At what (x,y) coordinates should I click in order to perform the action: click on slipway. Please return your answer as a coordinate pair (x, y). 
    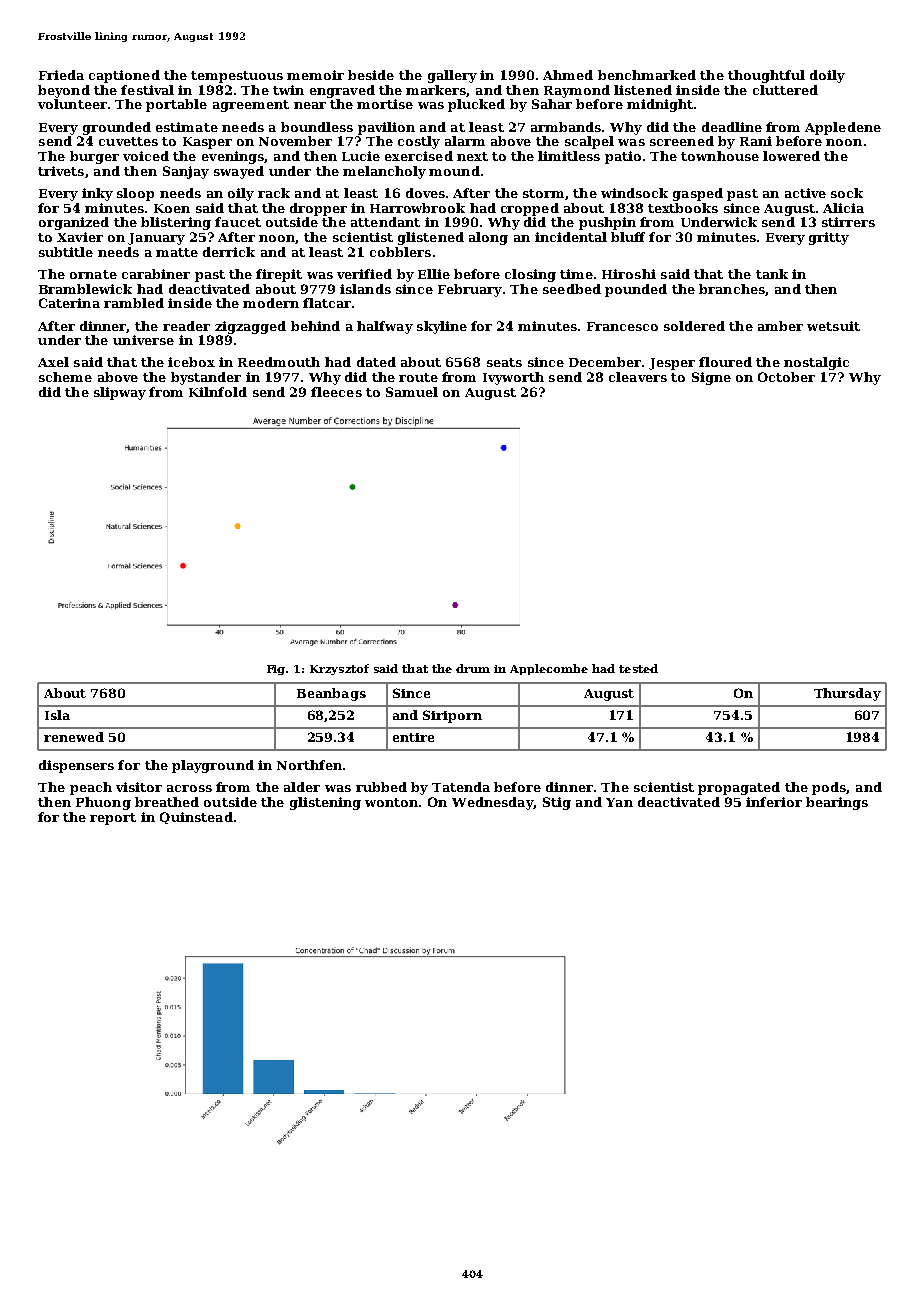
    Looking at the image, I should click on (120, 393).
